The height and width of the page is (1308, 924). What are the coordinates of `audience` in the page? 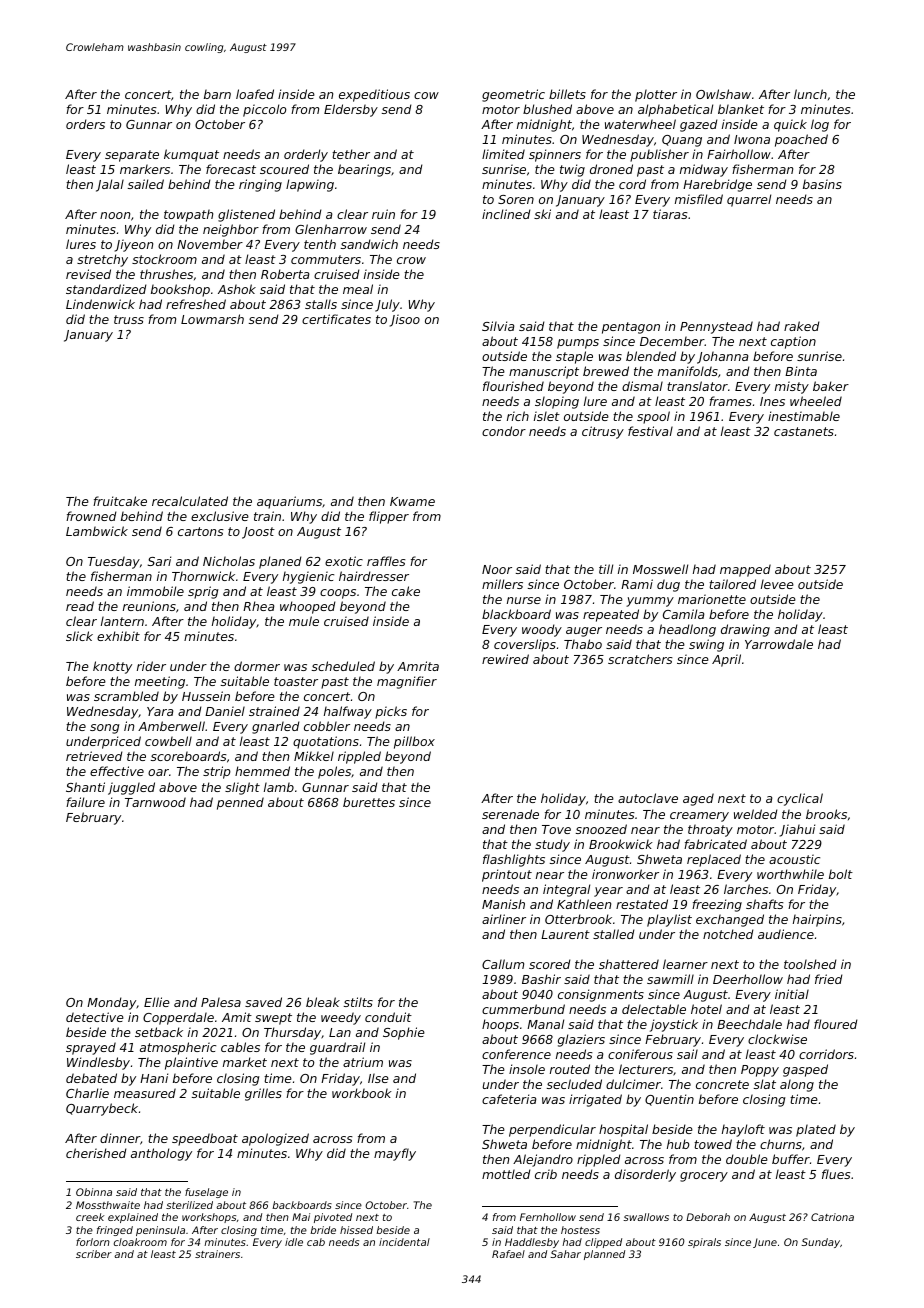 It's located at (786, 934).
